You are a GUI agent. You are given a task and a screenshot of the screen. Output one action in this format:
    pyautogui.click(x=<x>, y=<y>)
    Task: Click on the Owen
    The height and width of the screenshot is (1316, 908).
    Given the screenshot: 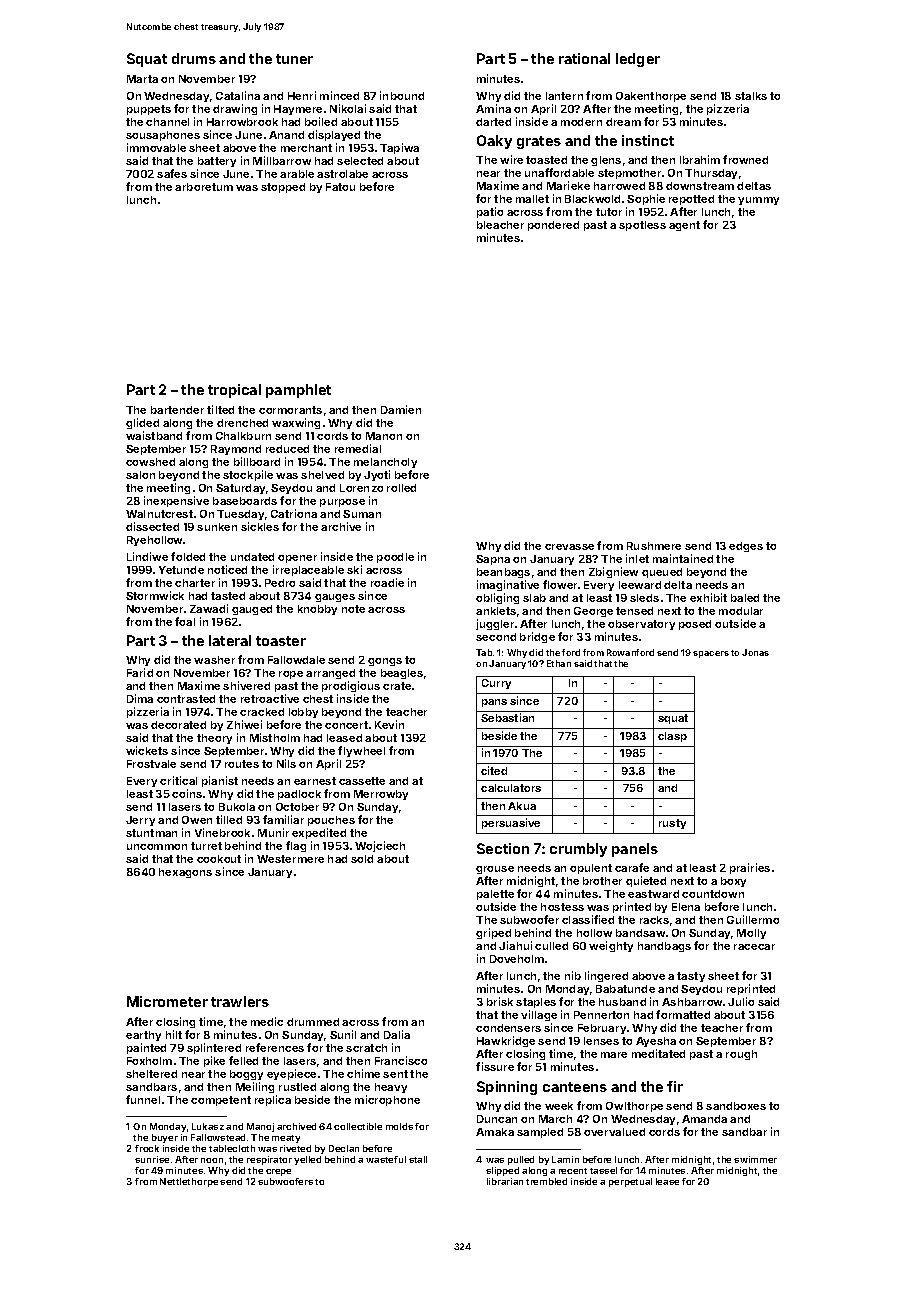 What is the action you would take?
    pyautogui.click(x=197, y=820)
